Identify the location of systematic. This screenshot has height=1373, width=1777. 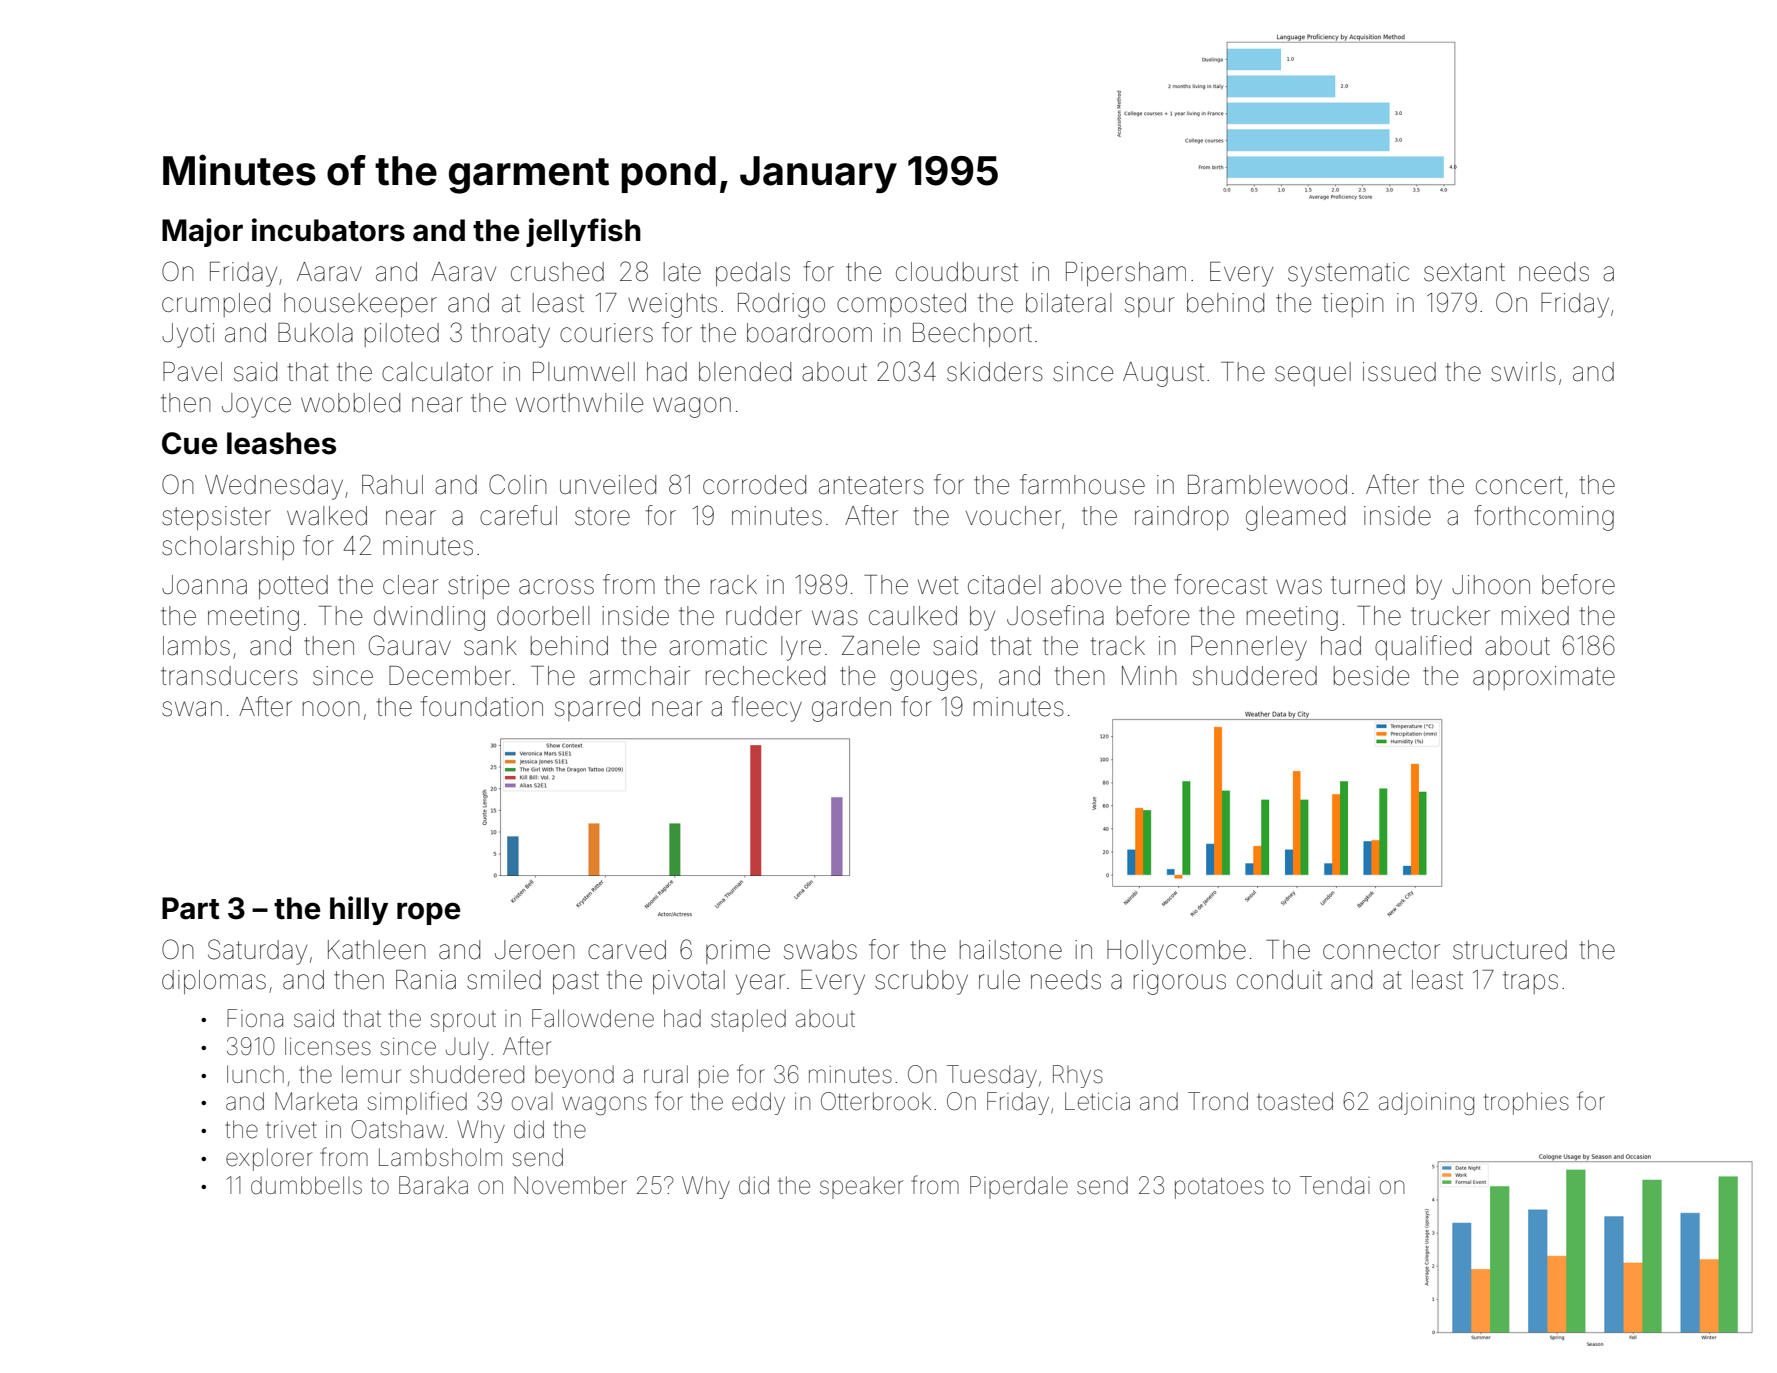
(1348, 274).
